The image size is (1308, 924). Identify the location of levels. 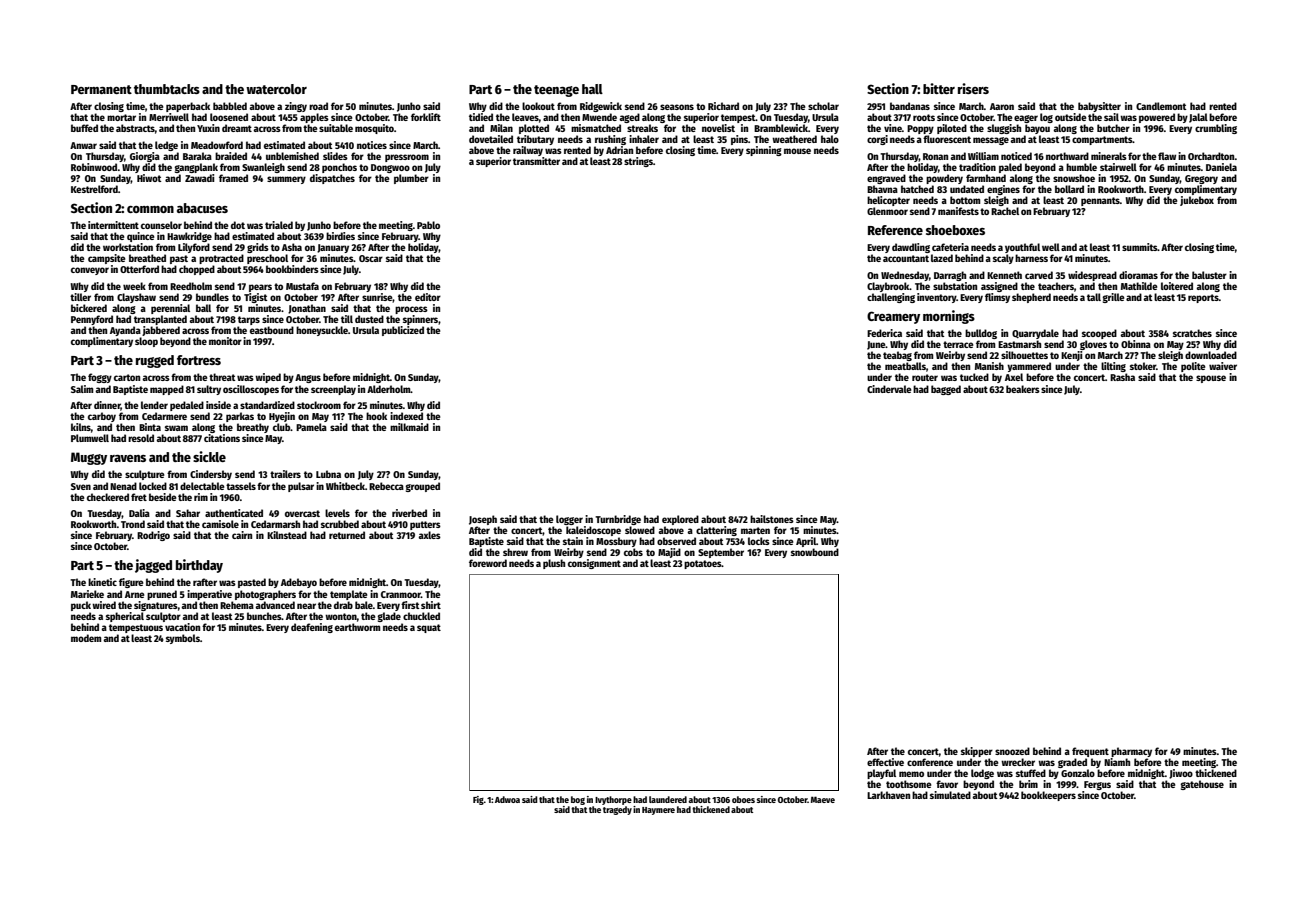
(337, 513).
